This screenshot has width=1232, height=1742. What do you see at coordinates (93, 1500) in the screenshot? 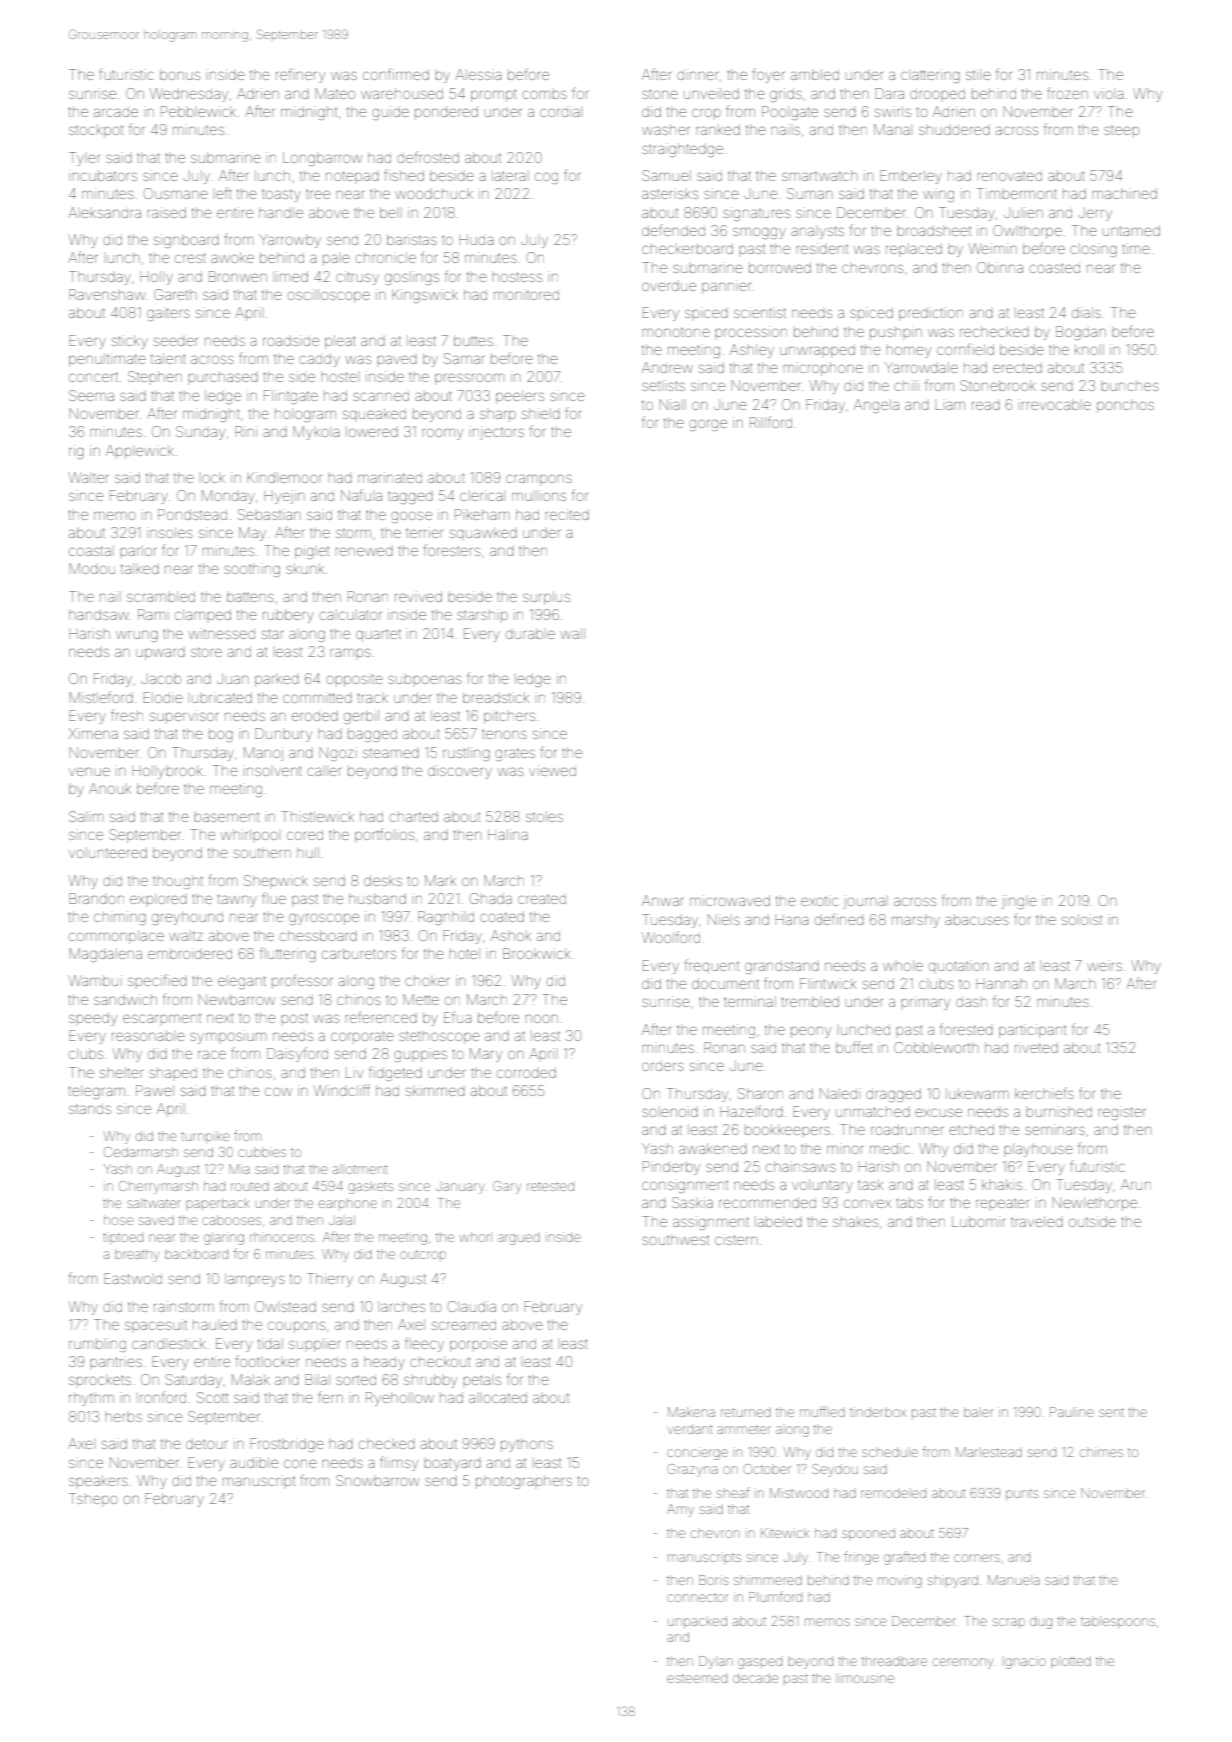
I see `Tshepo` at bounding box center [93, 1500].
